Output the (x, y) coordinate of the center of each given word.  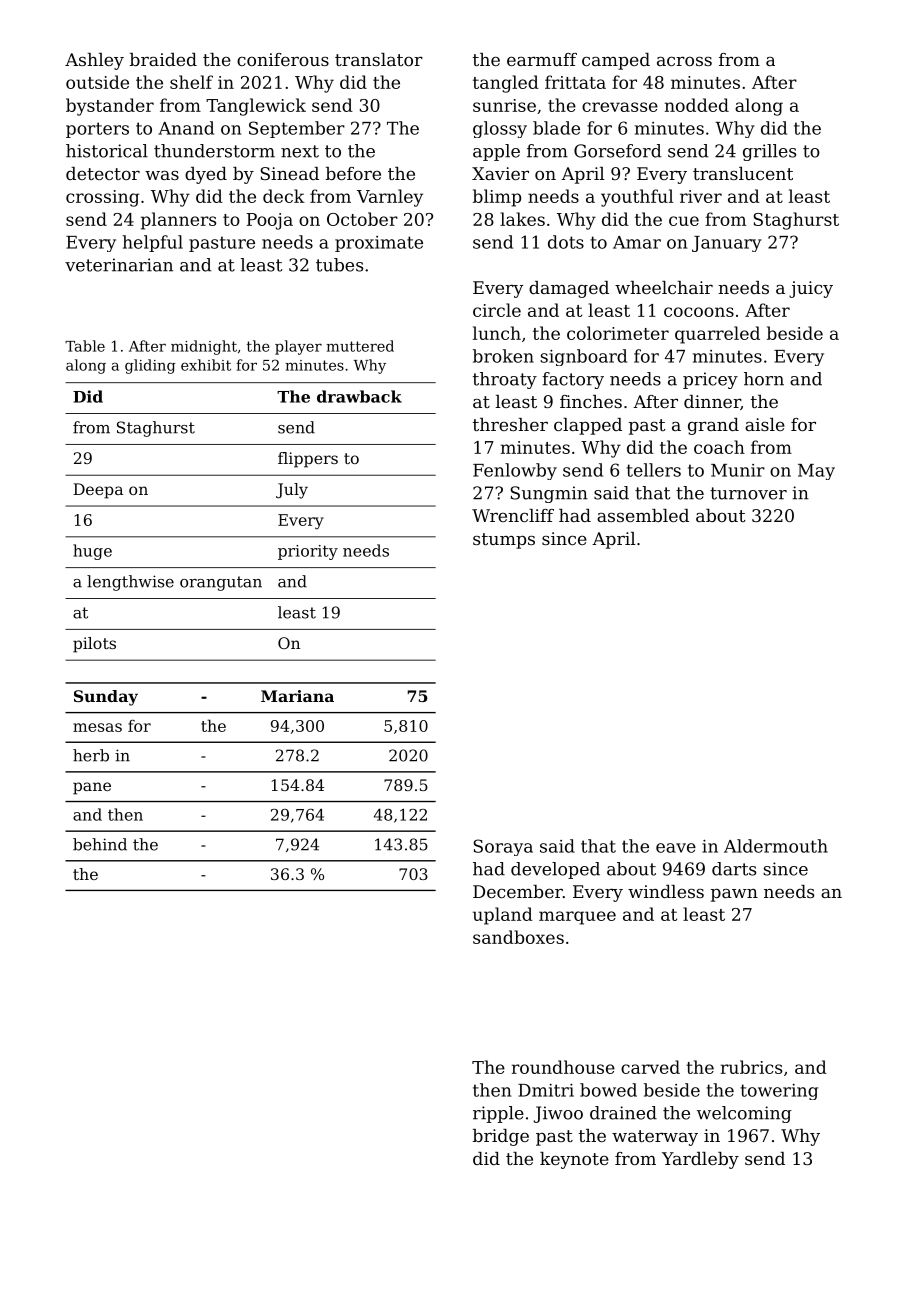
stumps (504, 541)
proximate (379, 244)
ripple (498, 1114)
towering (779, 1092)
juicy (811, 289)
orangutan (221, 583)
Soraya (503, 847)
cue (684, 221)
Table (85, 346)
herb (91, 755)
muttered (360, 346)
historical (107, 151)
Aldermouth (776, 846)
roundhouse (563, 1067)
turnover (748, 493)
